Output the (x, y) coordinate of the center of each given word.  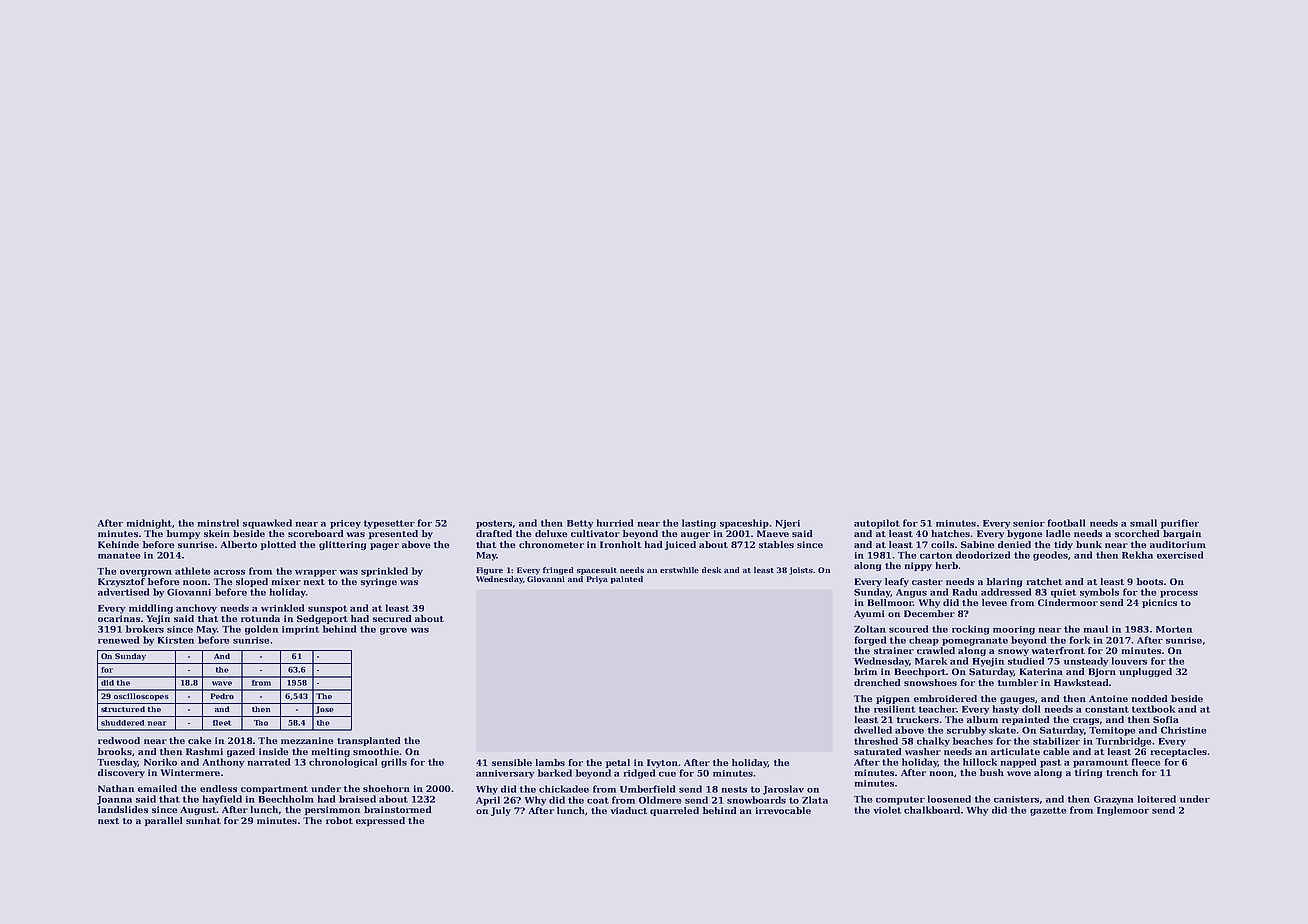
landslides (123, 809)
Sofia (1165, 719)
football (1066, 523)
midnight (149, 524)
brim (865, 671)
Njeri (788, 524)
